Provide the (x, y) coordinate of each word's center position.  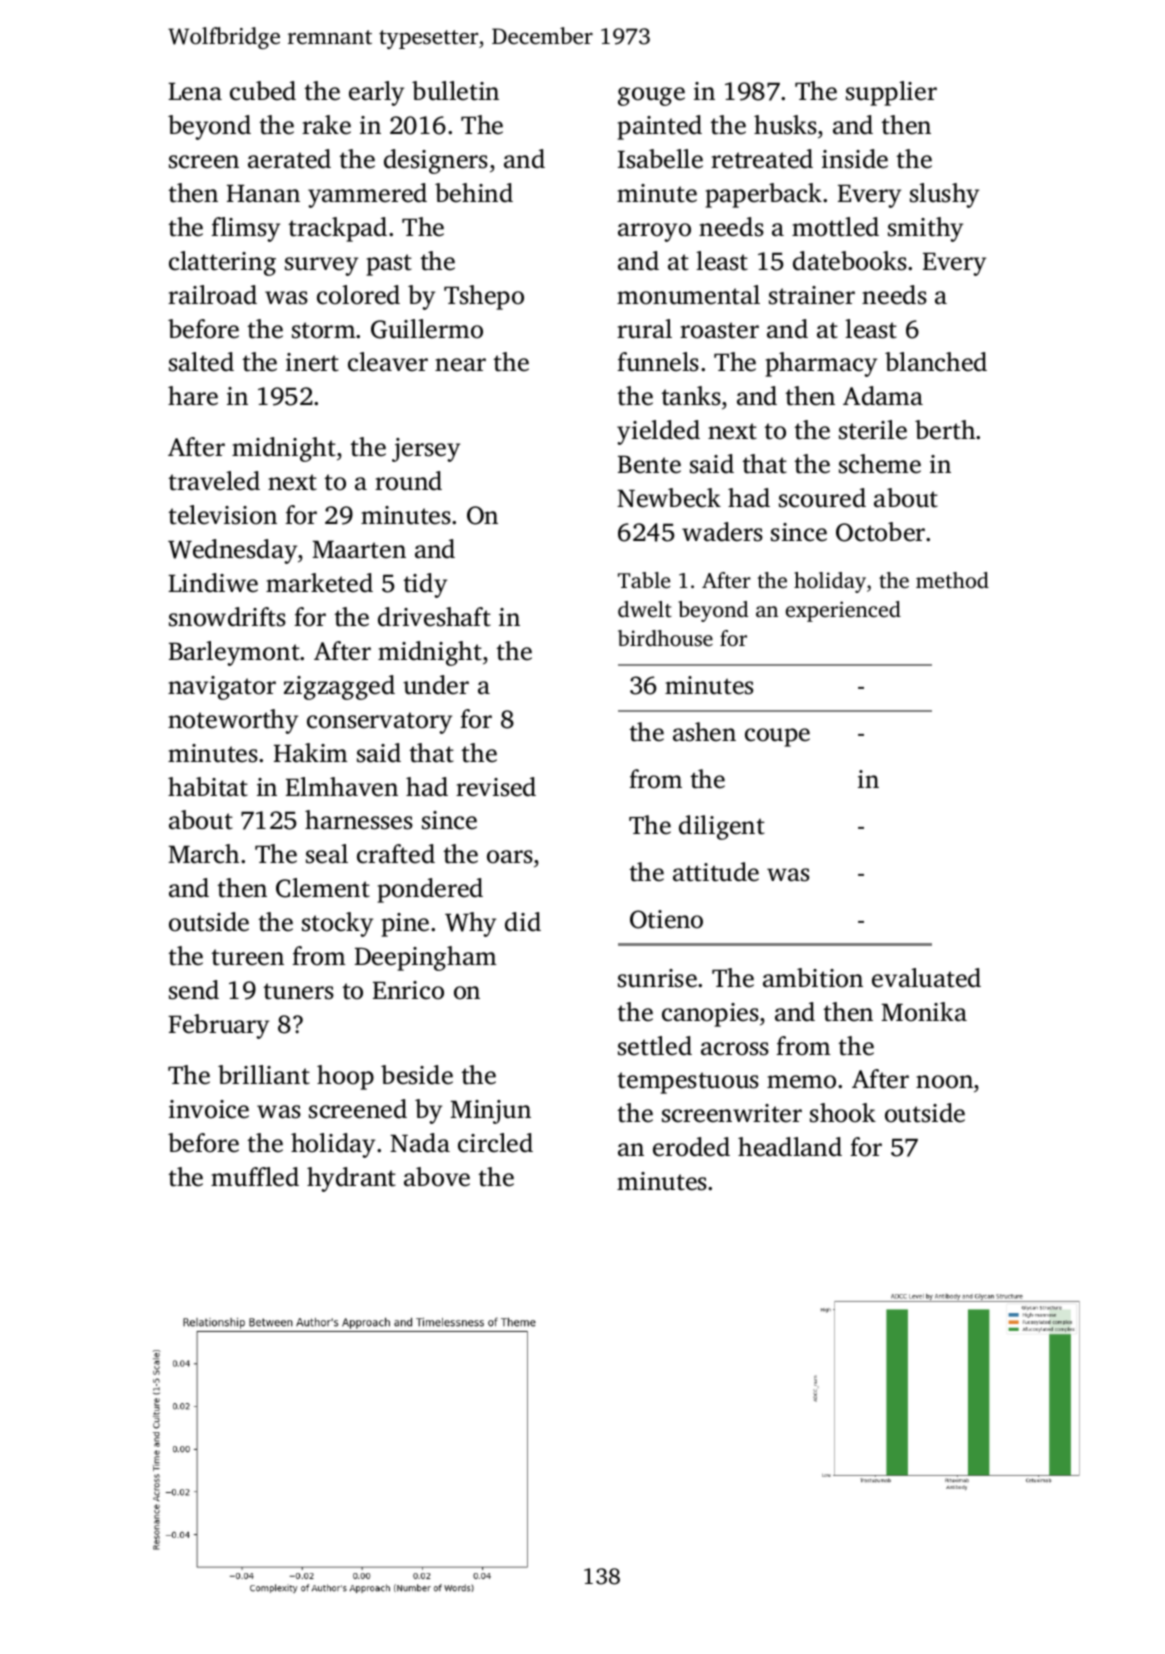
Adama (883, 396)
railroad (212, 295)
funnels (658, 362)
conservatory (379, 723)
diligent (722, 827)
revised (496, 787)
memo (801, 1082)
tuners (298, 991)
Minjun (490, 1112)
